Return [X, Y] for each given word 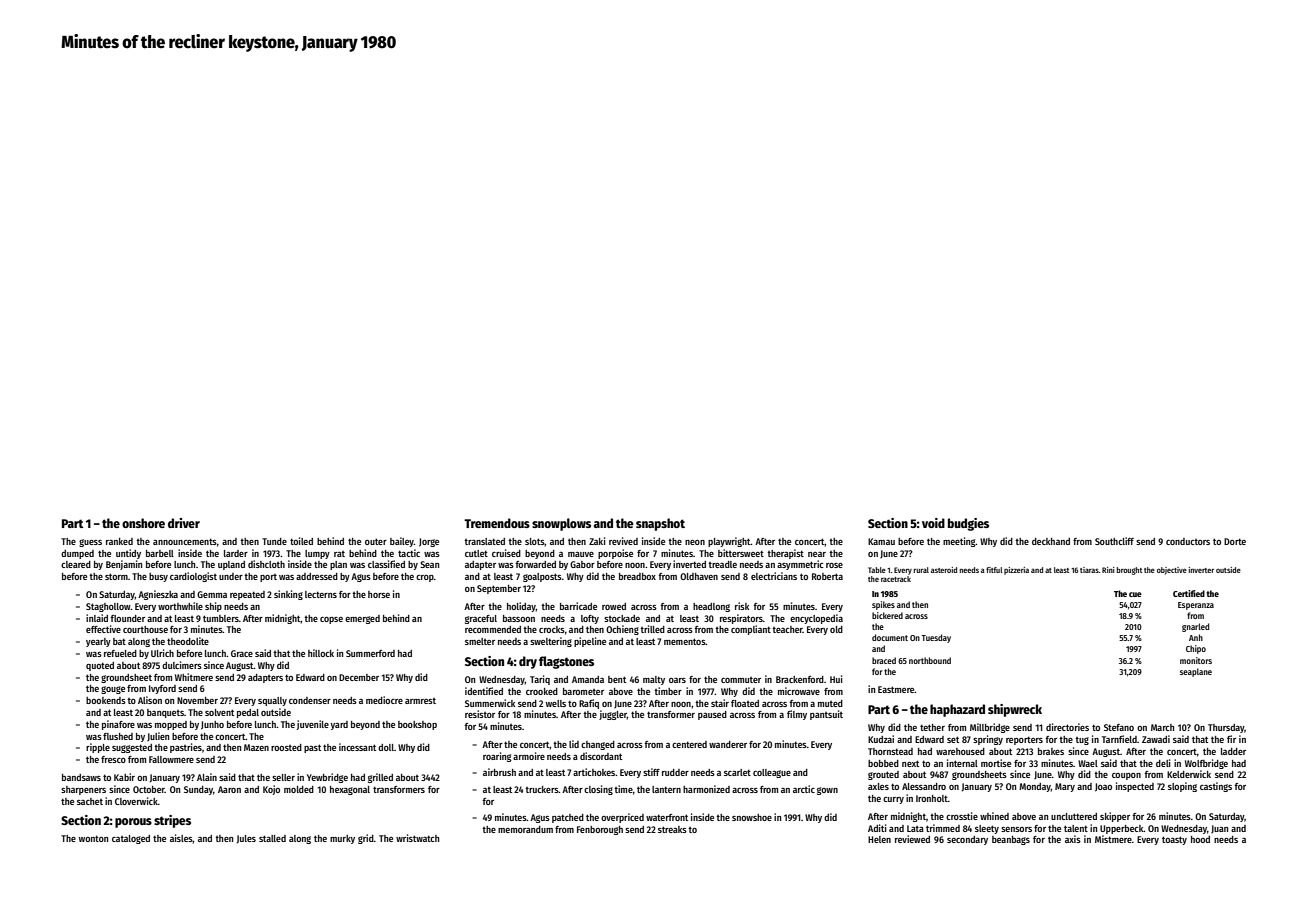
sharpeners [83, 790]
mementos [685, 641]
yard [339, 725]
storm [116, 576]
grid [366, 839]
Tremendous [497, 523]
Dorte [1235, 541]
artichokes [594, 772]
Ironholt [932, 798]
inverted [689, 564]
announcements [185, 541]
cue [1135, 594]
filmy [797, 715]
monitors [1196, 660]
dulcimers [182, 665]
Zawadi [1156, 739]
